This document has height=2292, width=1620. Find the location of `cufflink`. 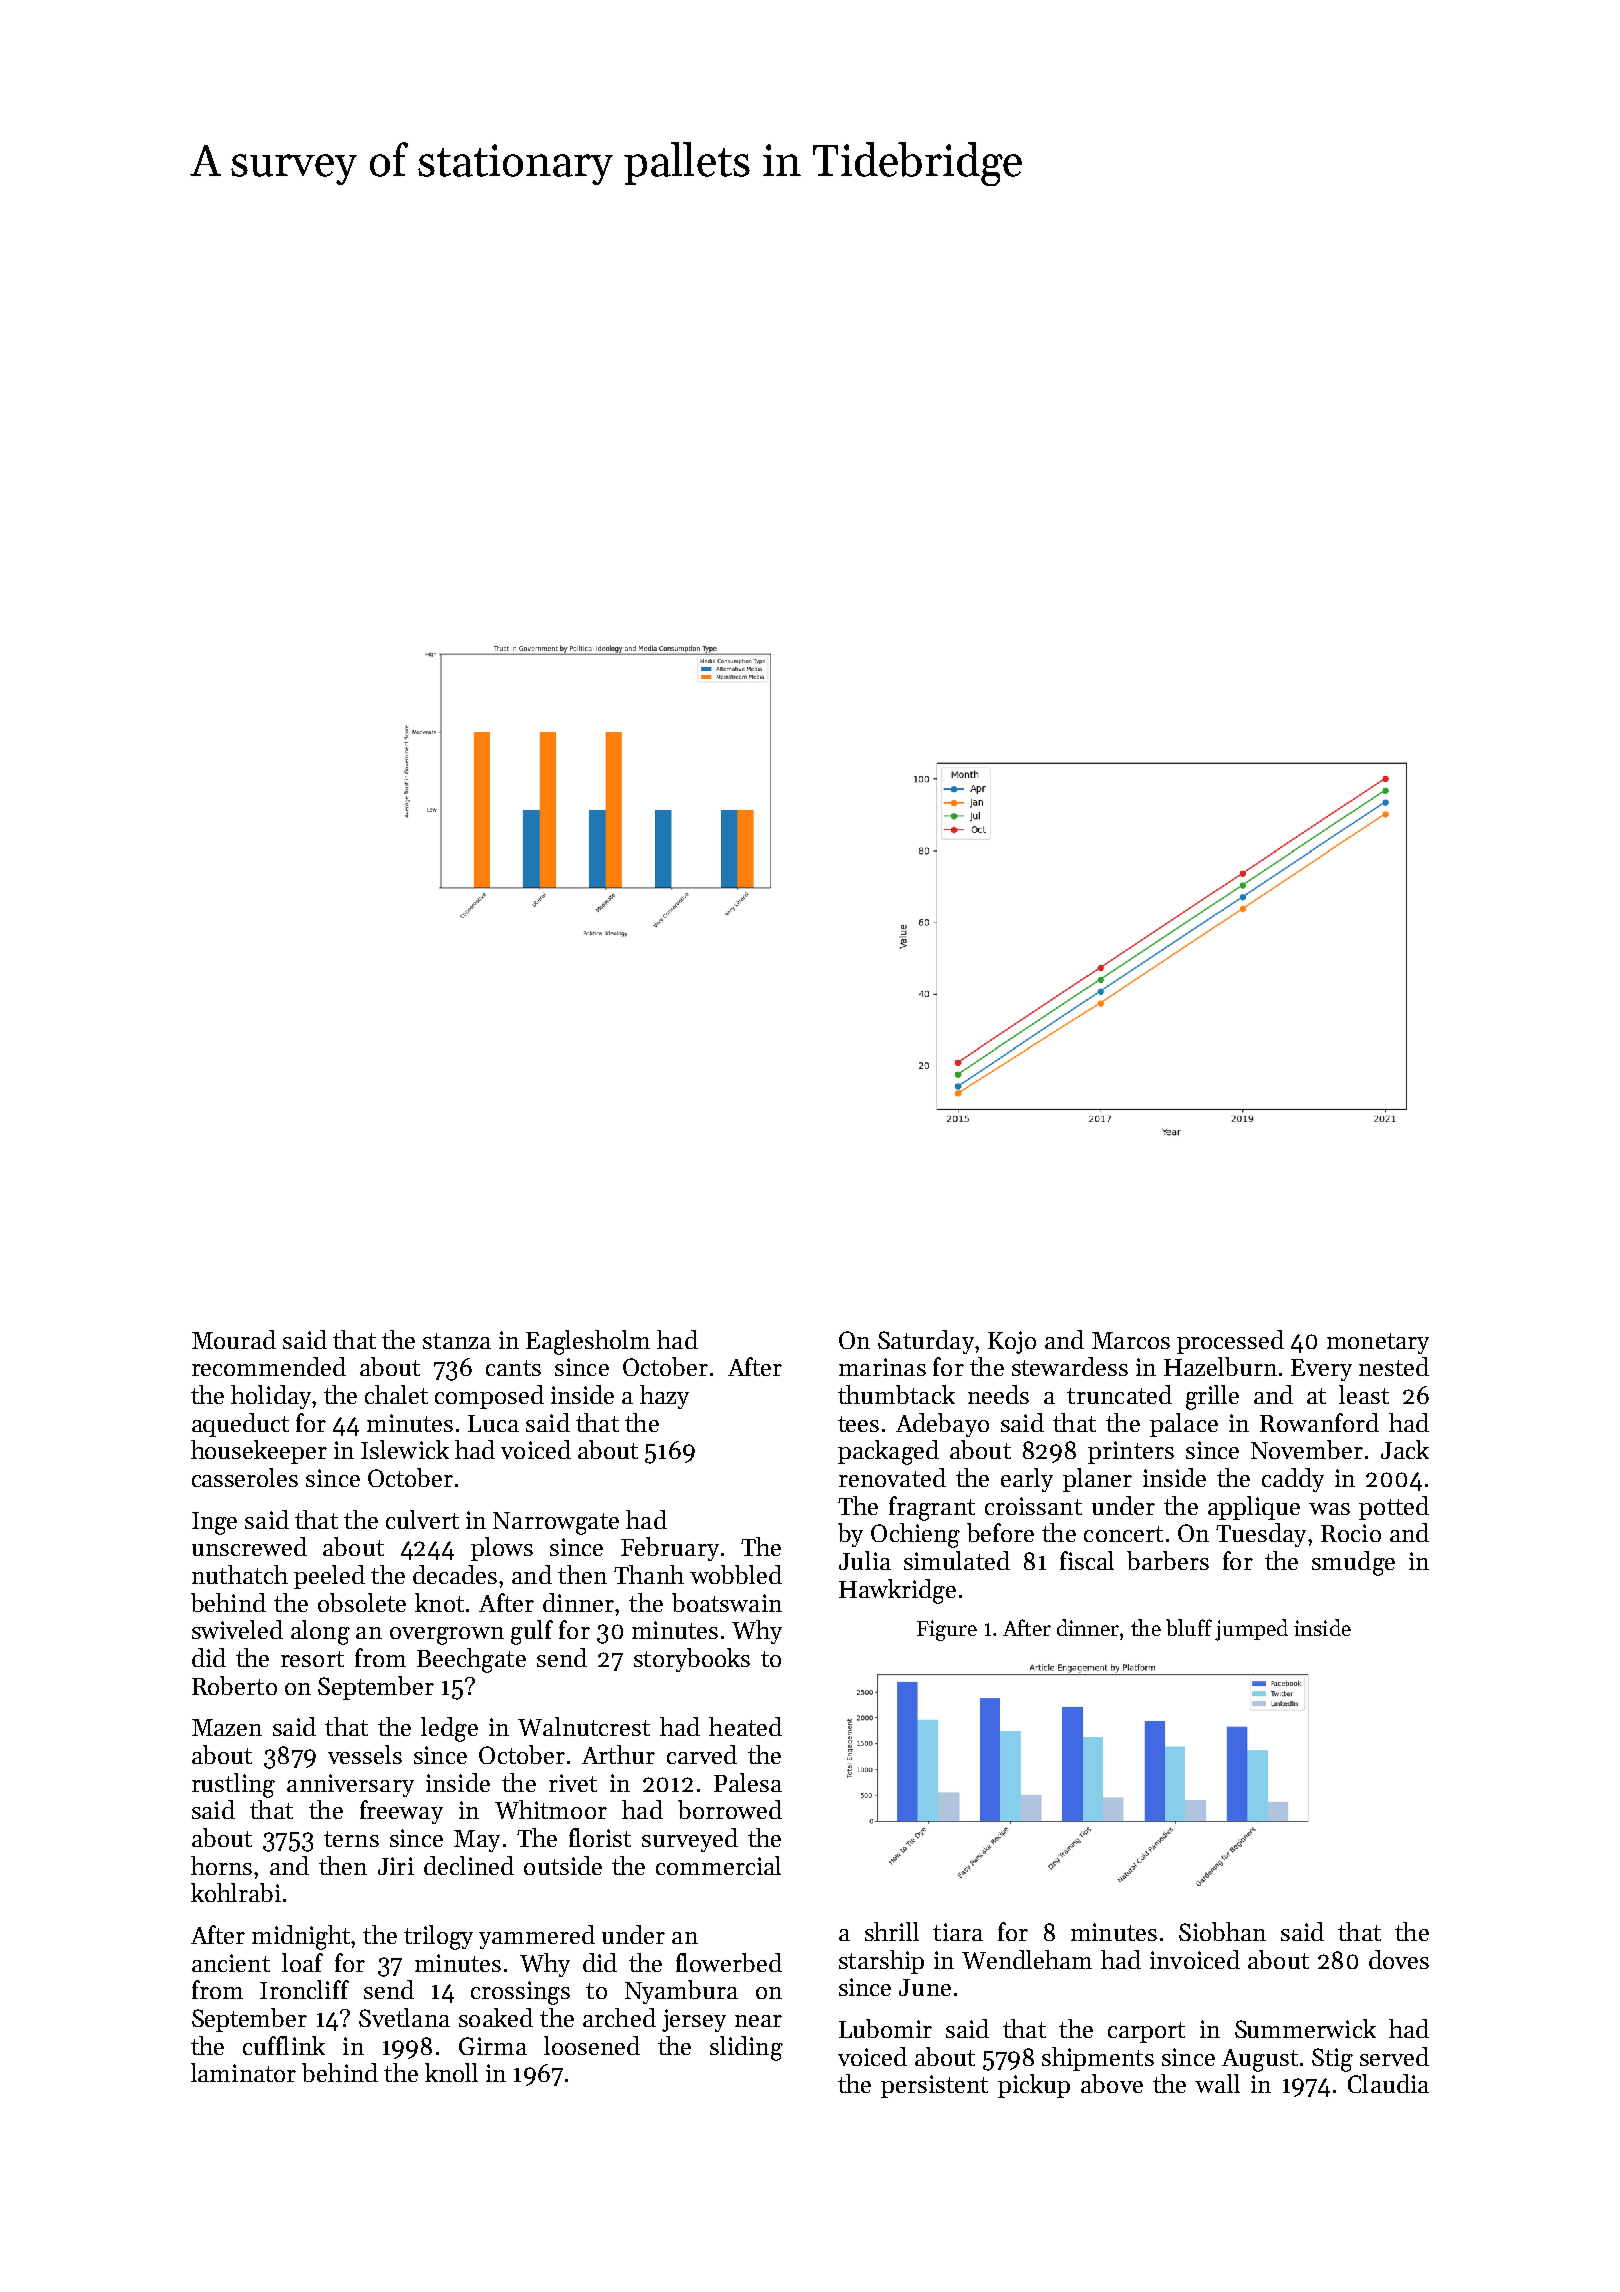

cufflink is located at coordinates (284, 2045).
